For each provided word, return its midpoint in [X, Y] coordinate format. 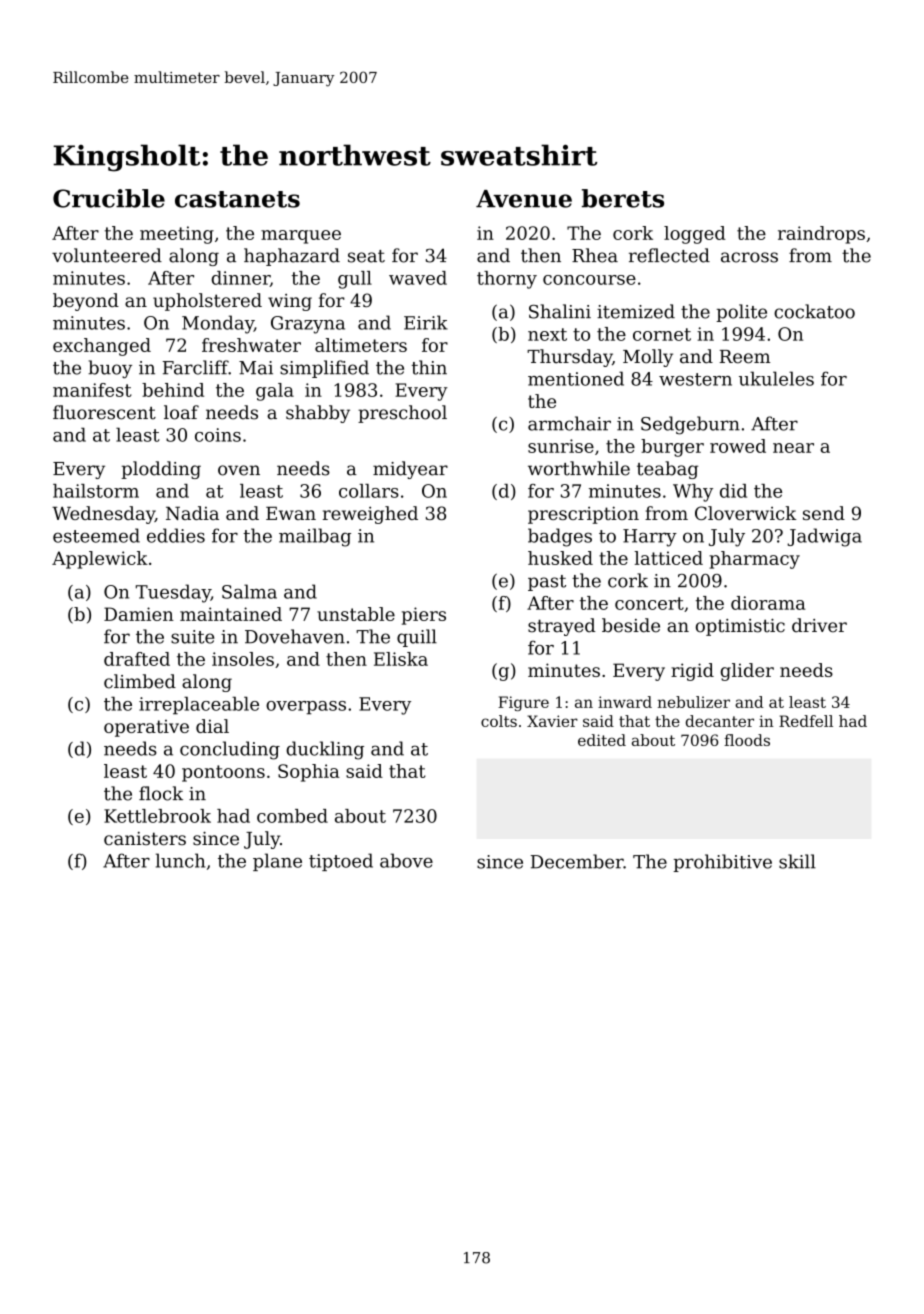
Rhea [595, 255]
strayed [562, 627]
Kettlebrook [157, 816]
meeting [177, 235]
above [406, 860]
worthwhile [579, 468]
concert [649, 603]
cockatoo [814, 311]
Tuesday [173, 593]
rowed [738, 446]
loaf [181, 412]
